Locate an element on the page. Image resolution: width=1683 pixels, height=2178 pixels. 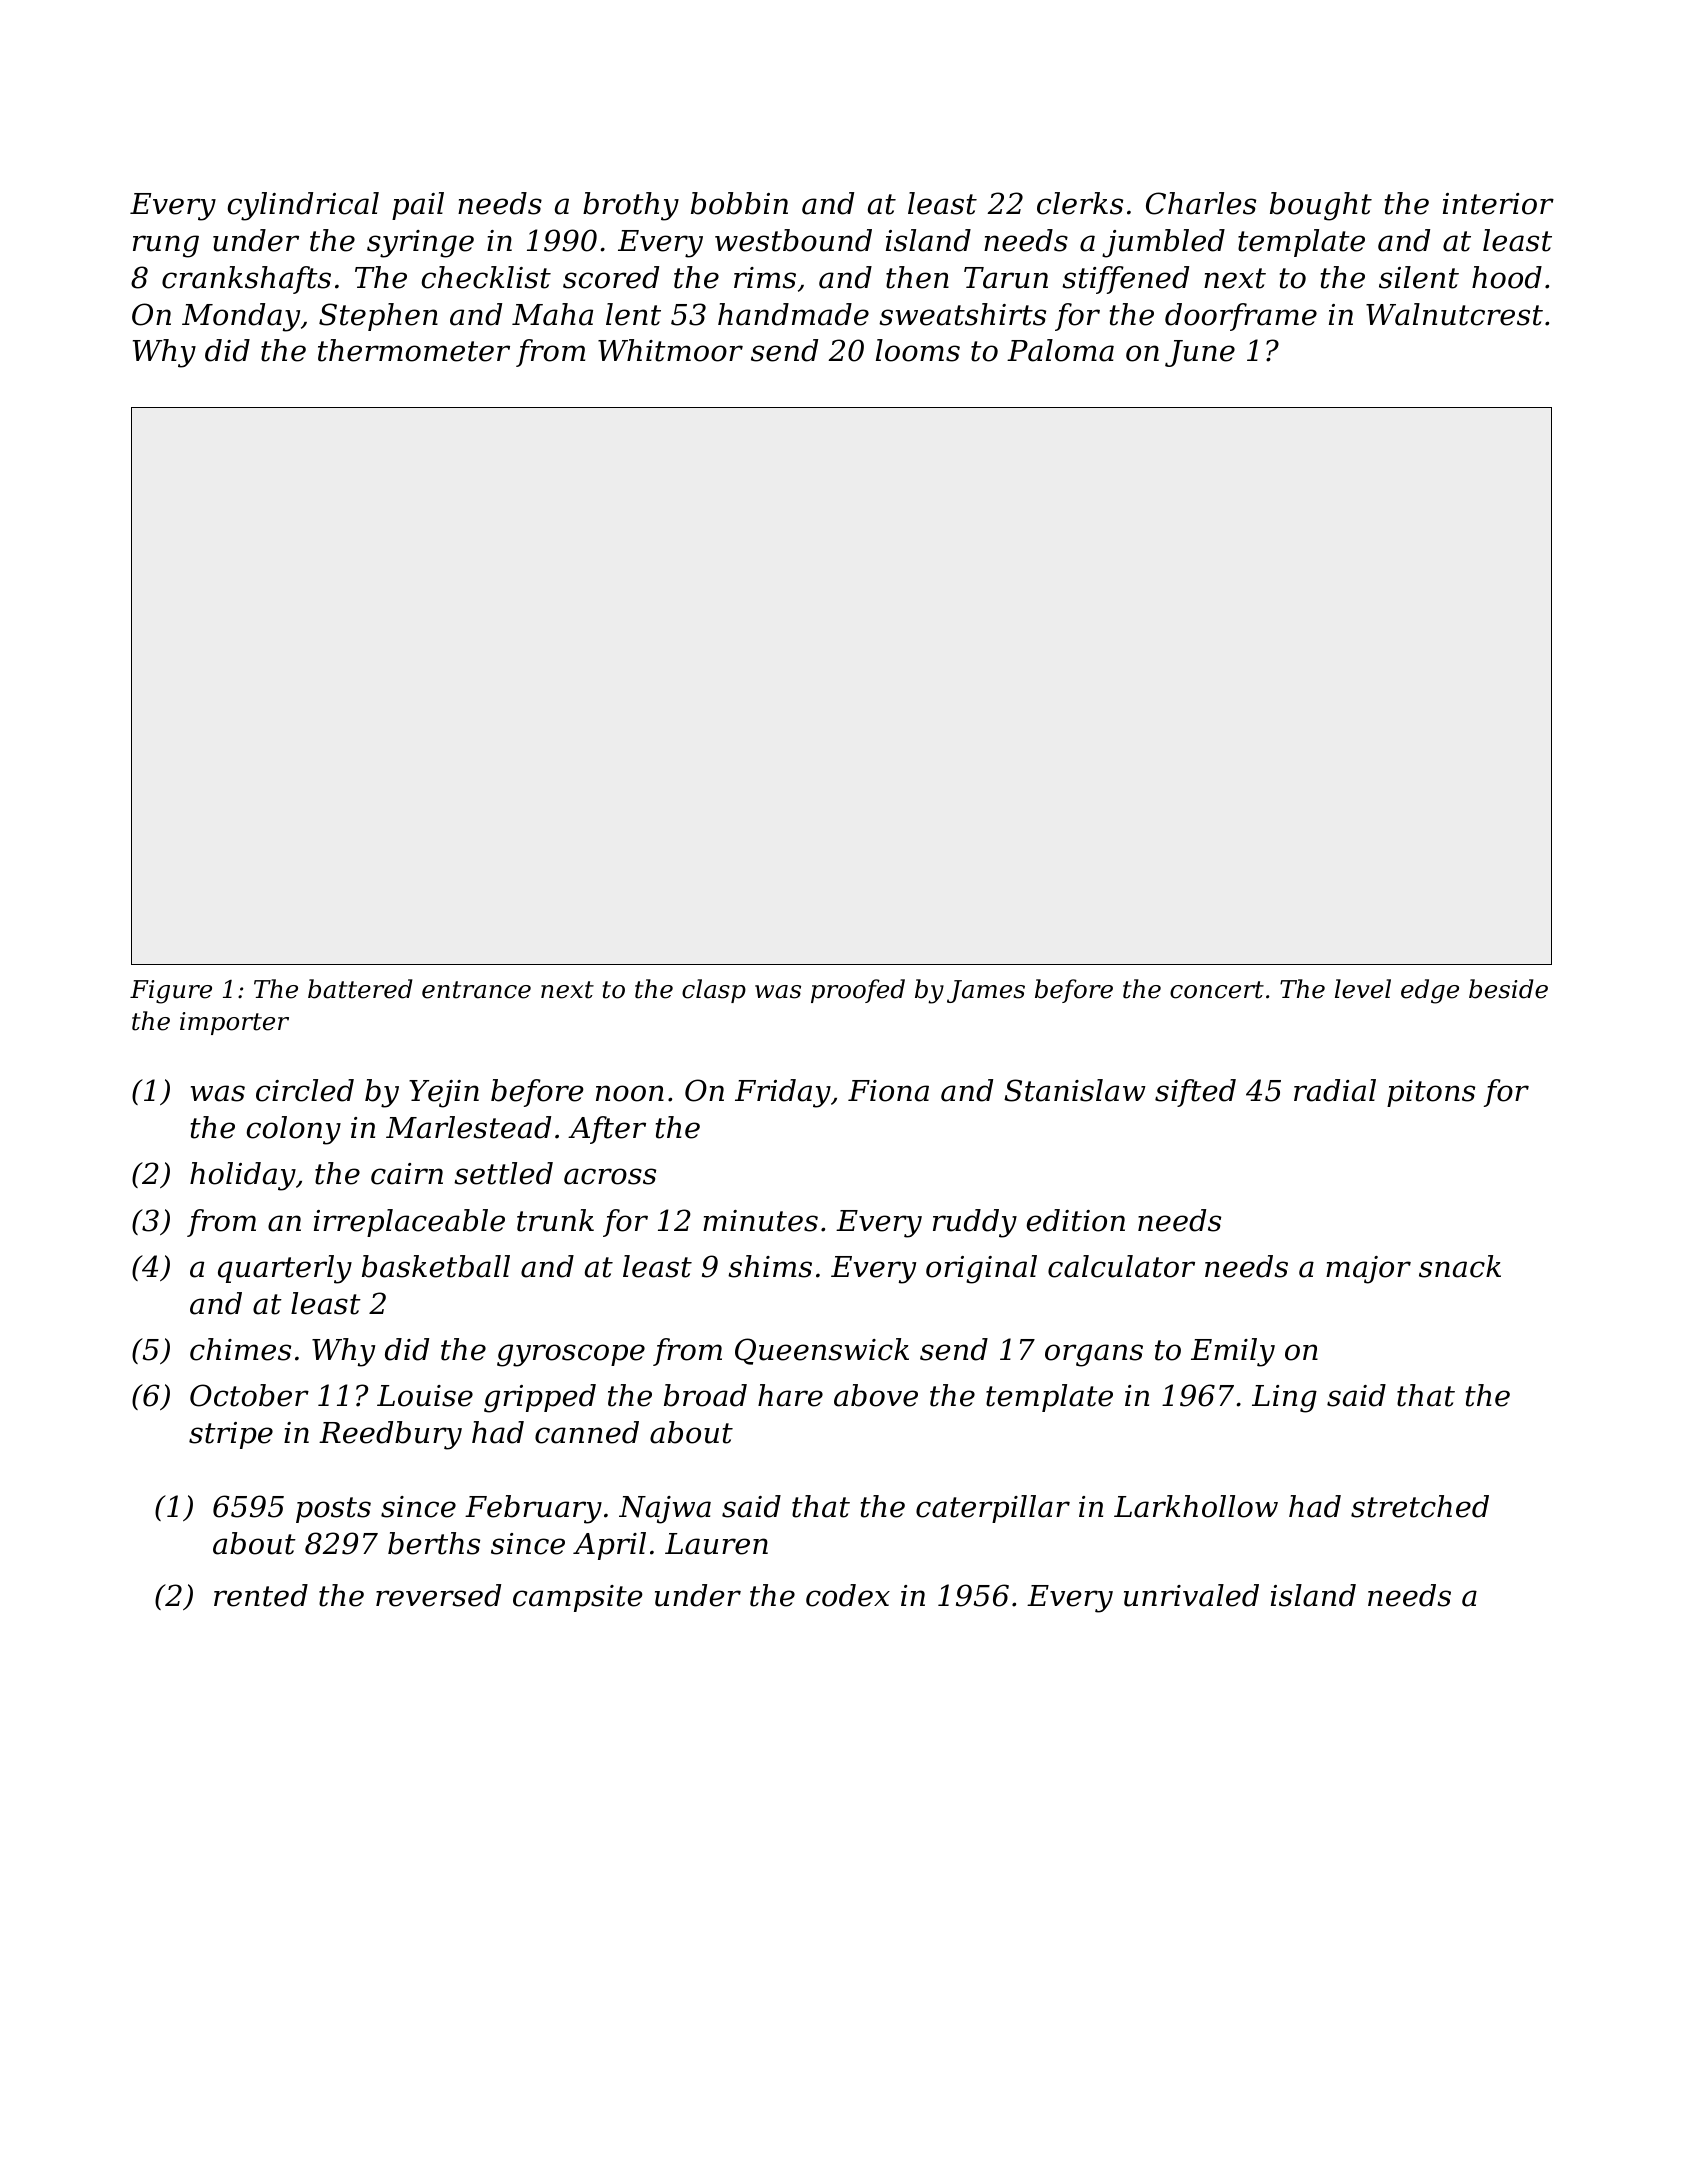
June is located at coordinates (1200, 353).
